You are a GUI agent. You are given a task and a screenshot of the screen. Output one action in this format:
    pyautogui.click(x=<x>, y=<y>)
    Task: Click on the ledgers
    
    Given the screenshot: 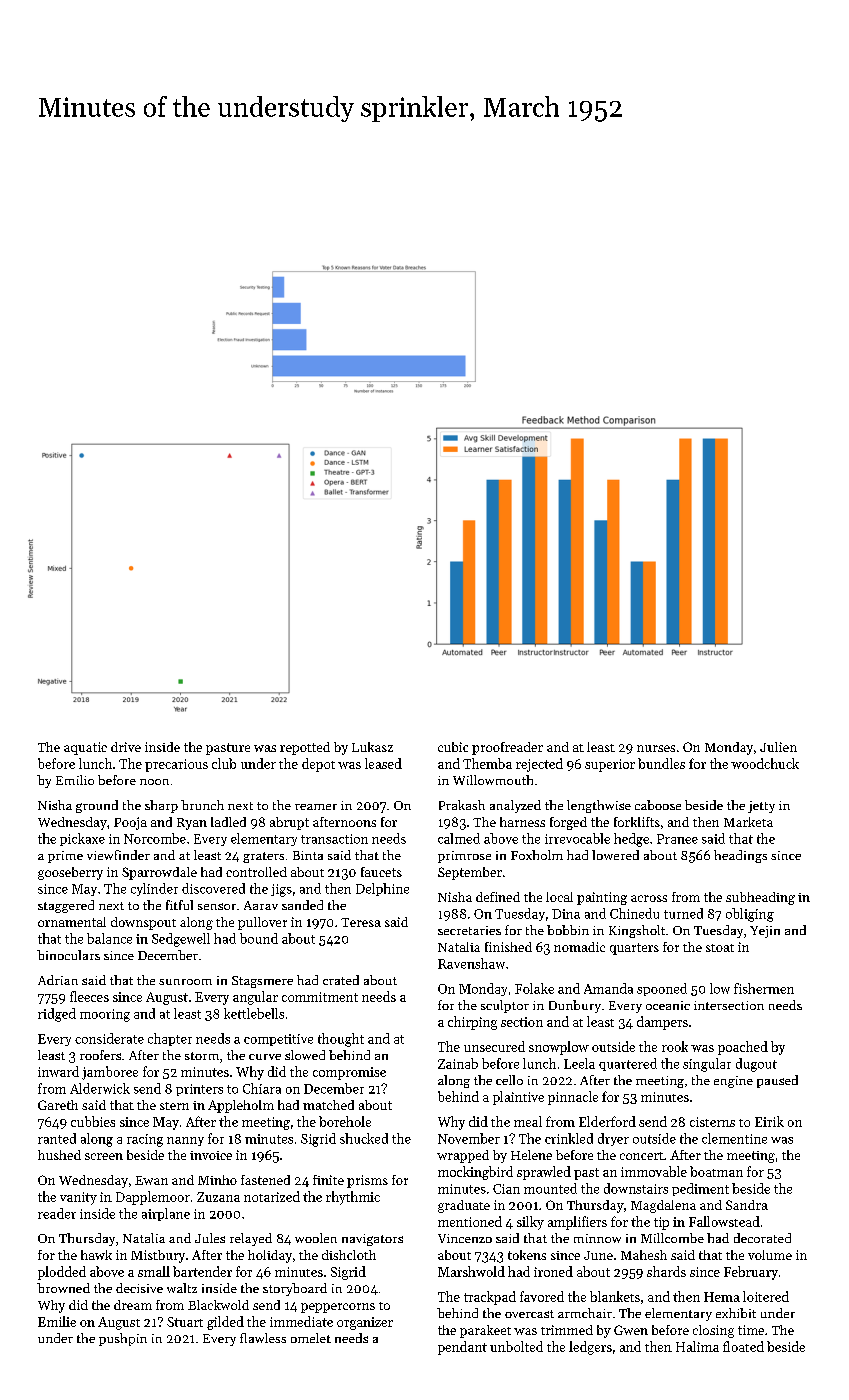 What is the action you would take?
    pyautogui.click(x=590, y=1348)
